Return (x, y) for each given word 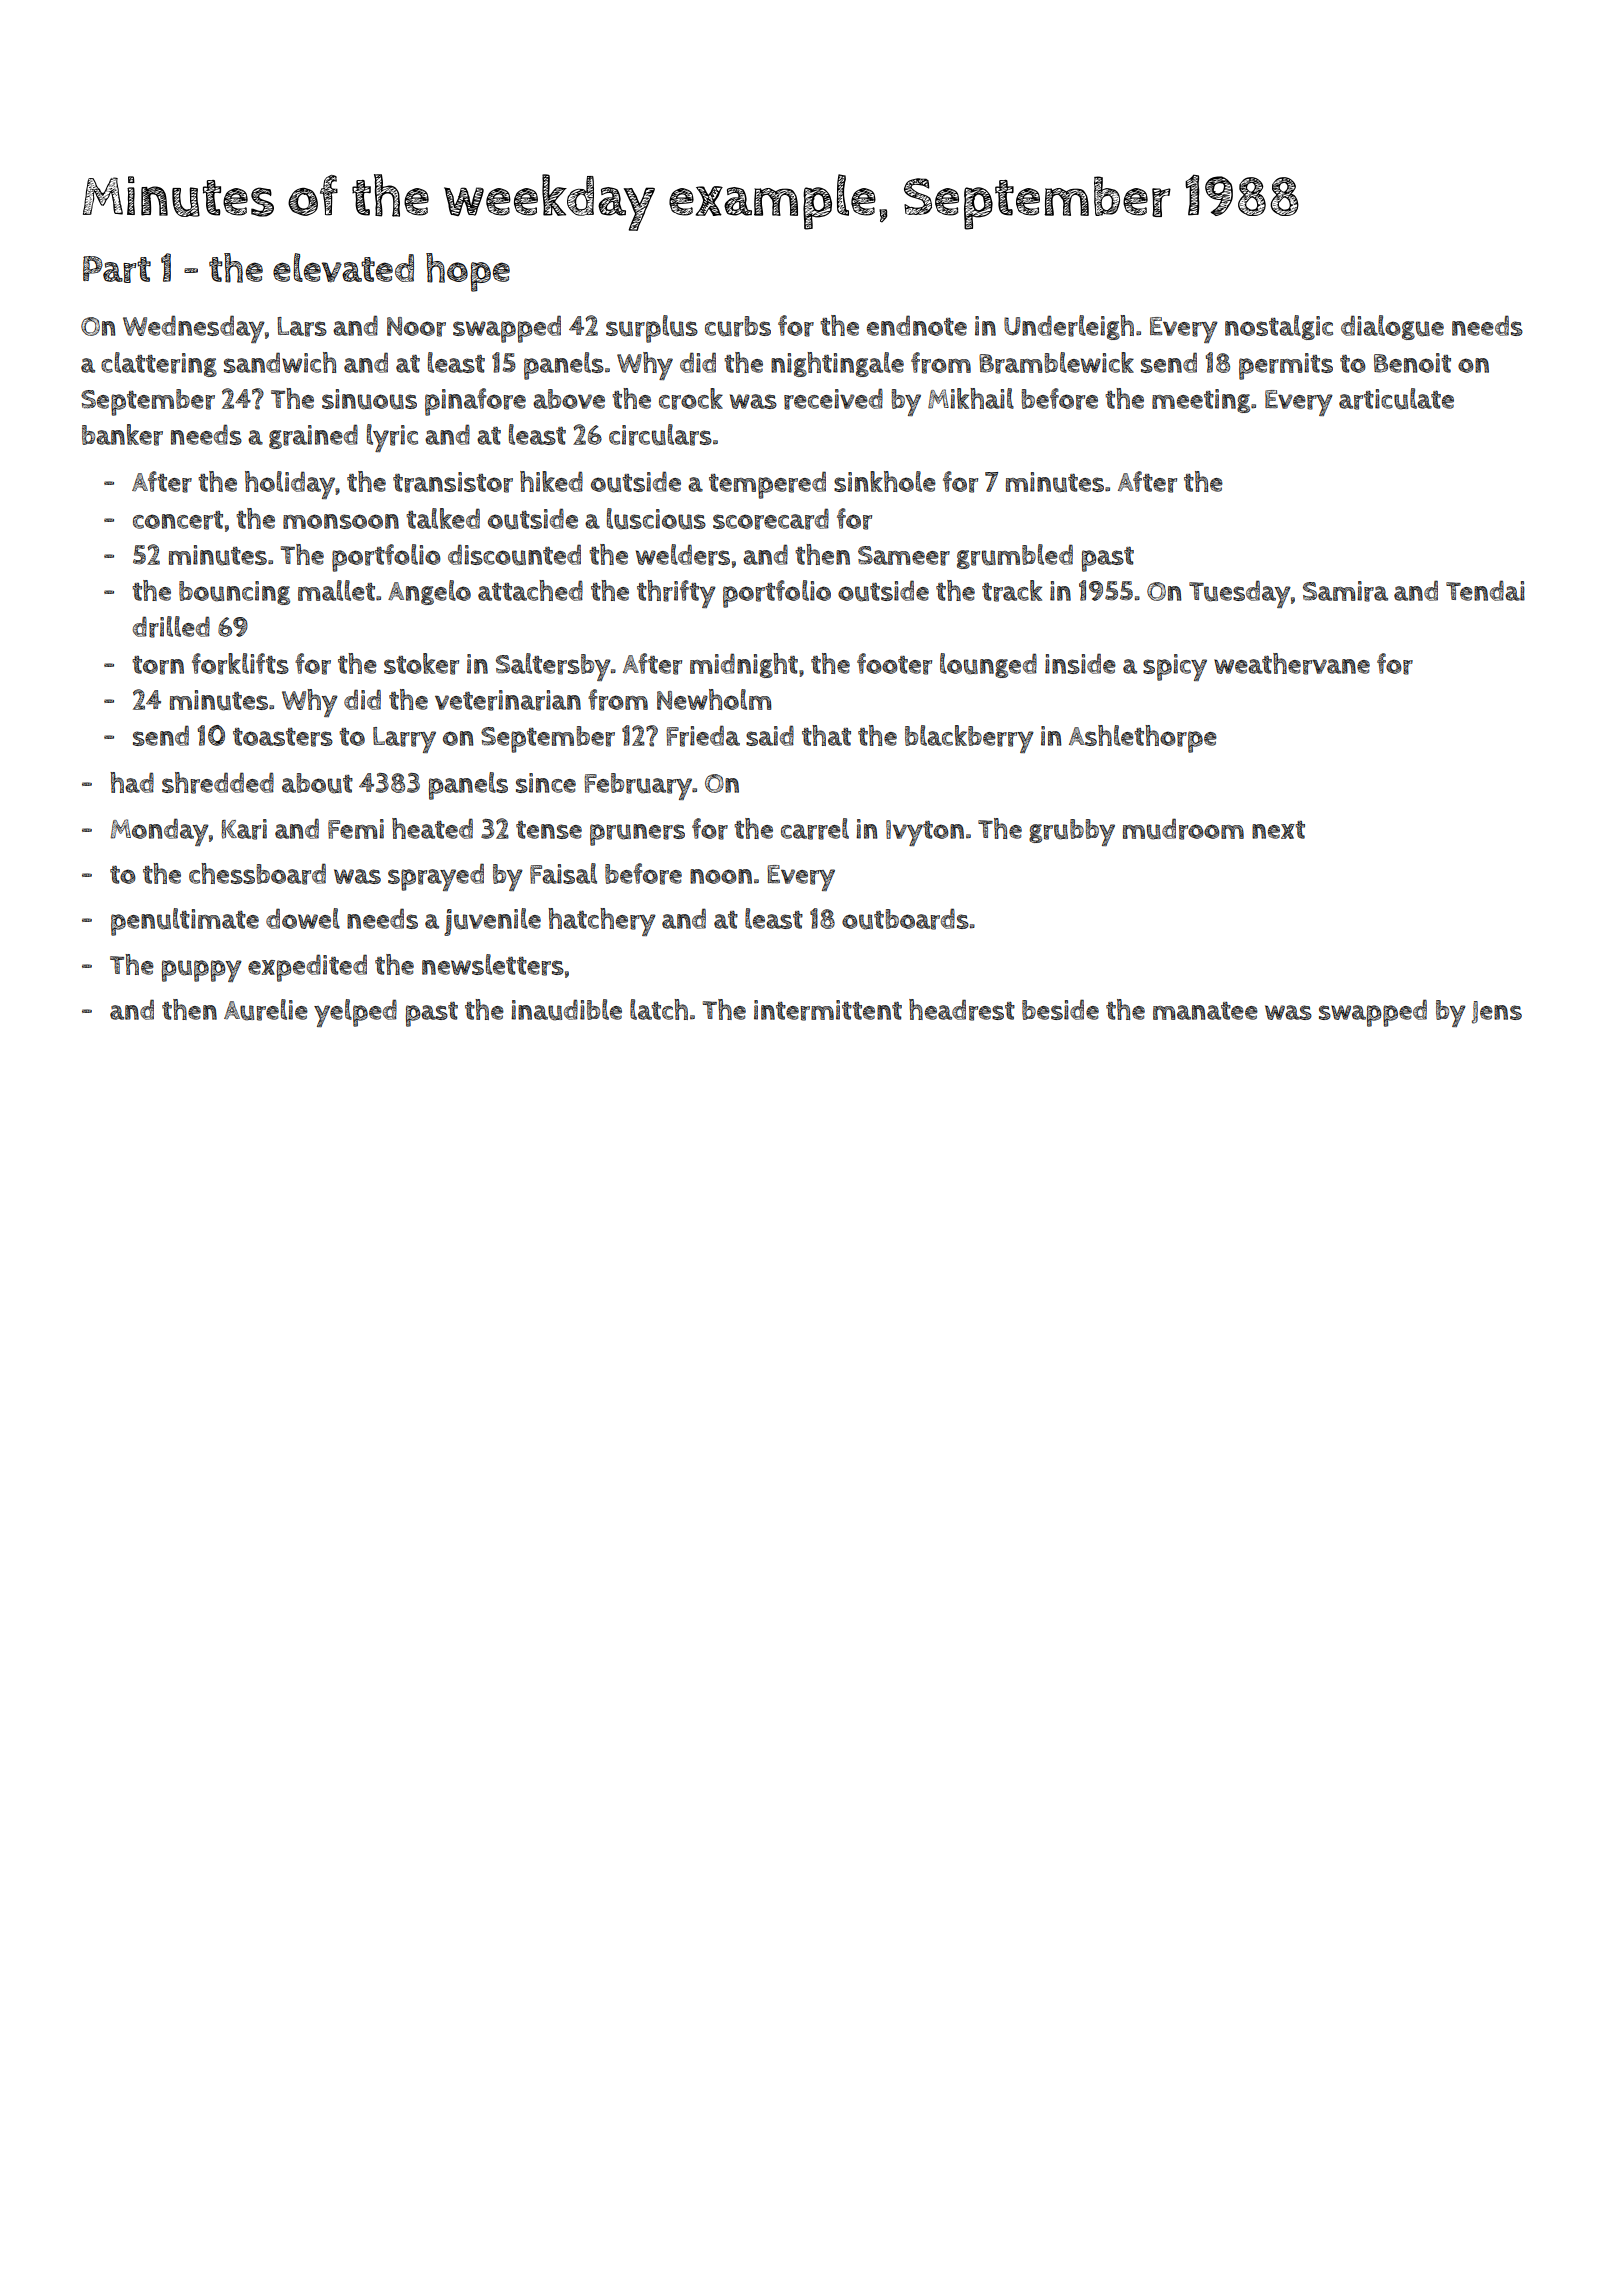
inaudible (566, 1010)
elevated (343, 268)
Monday (159, 832)
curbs (738, 326)
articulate (1396, 399)
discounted (514, 555)
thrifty (676, 594)
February (638, 786)
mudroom (1183, 829)
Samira (1345, 591)
